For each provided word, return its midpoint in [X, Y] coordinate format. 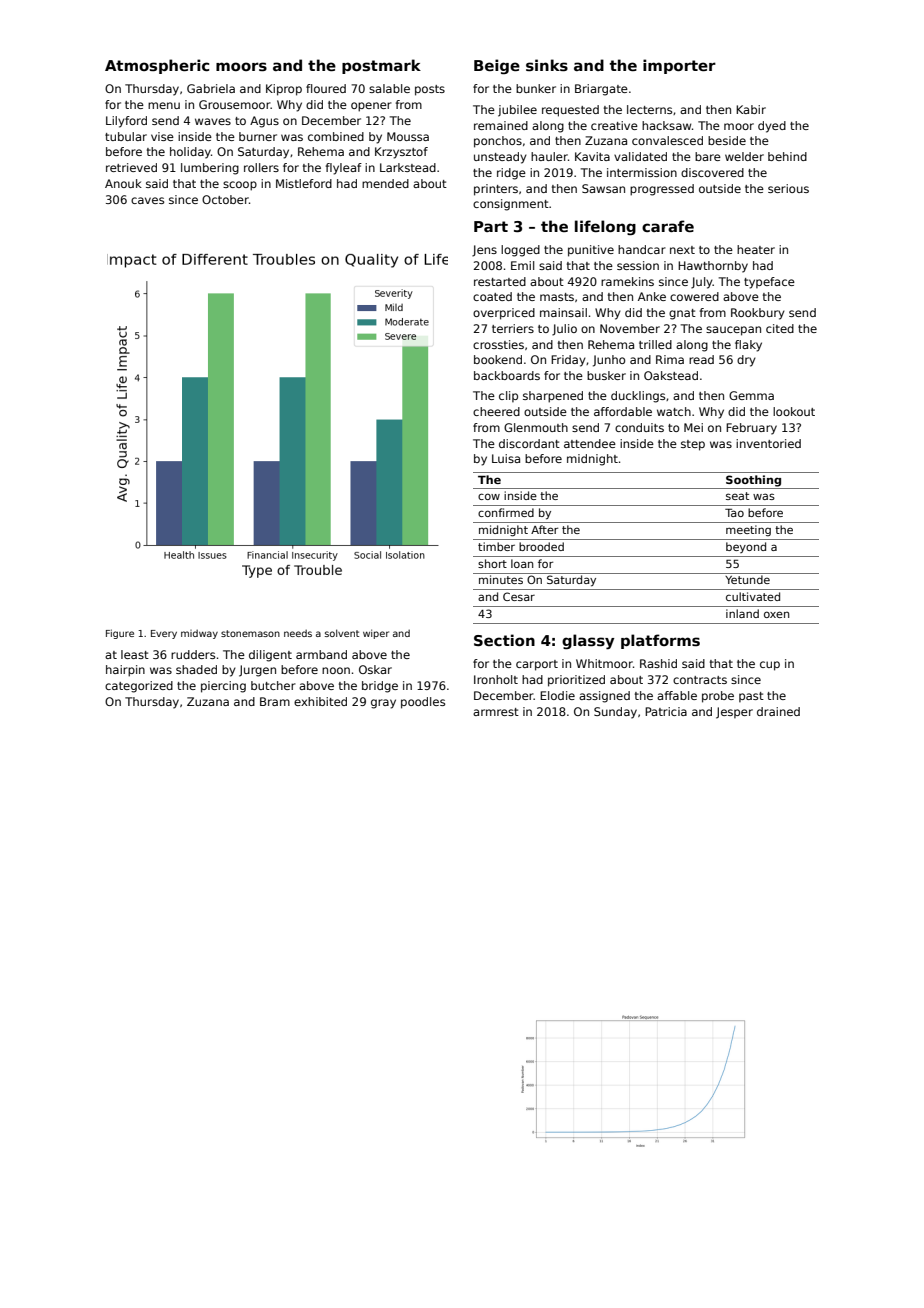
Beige [497, 66]
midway [199, 634]
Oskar [375, 669]
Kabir [751, 109]
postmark [381, 66]
